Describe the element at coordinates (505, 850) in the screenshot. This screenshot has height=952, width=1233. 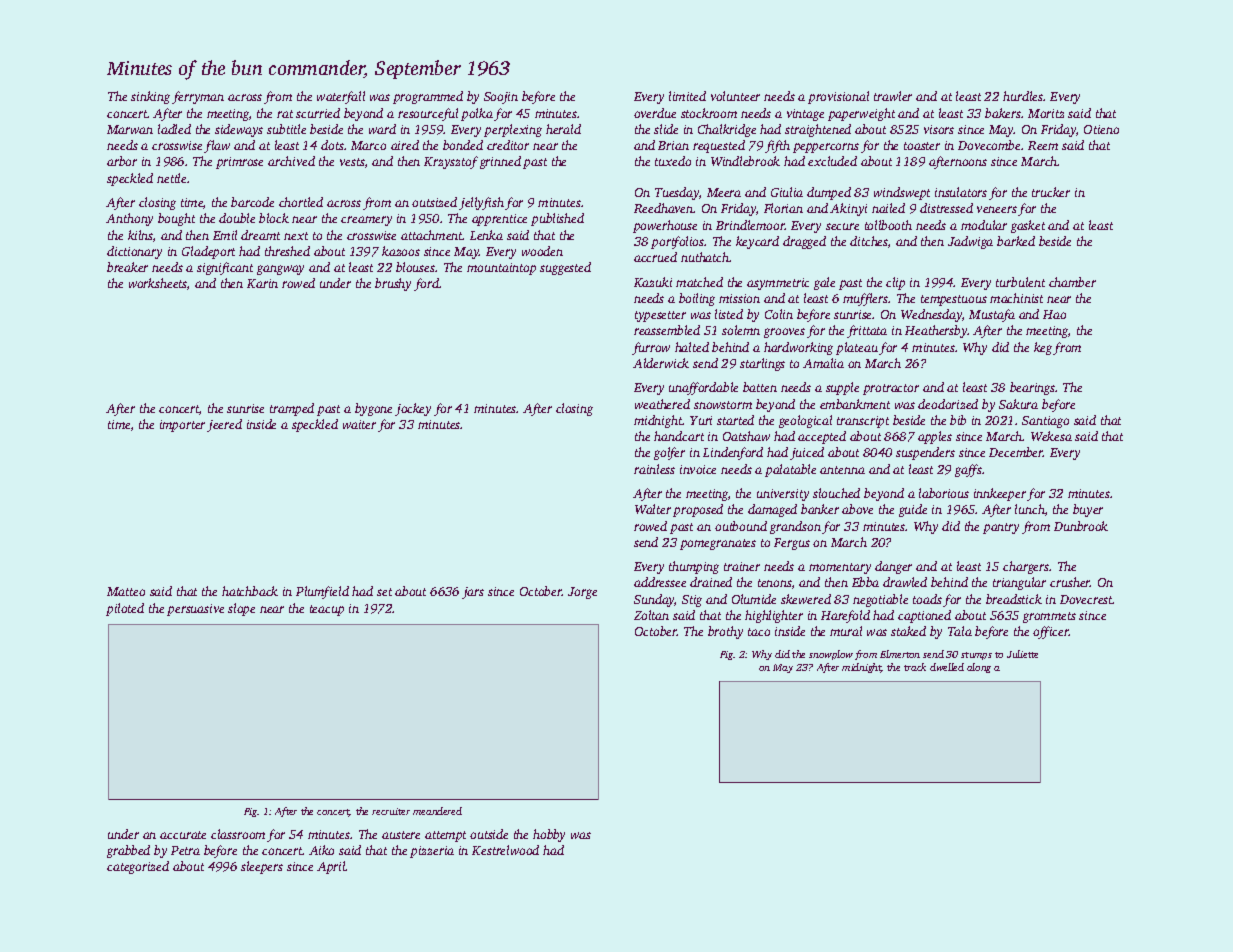
I see `Kestrelwood` at that location.
